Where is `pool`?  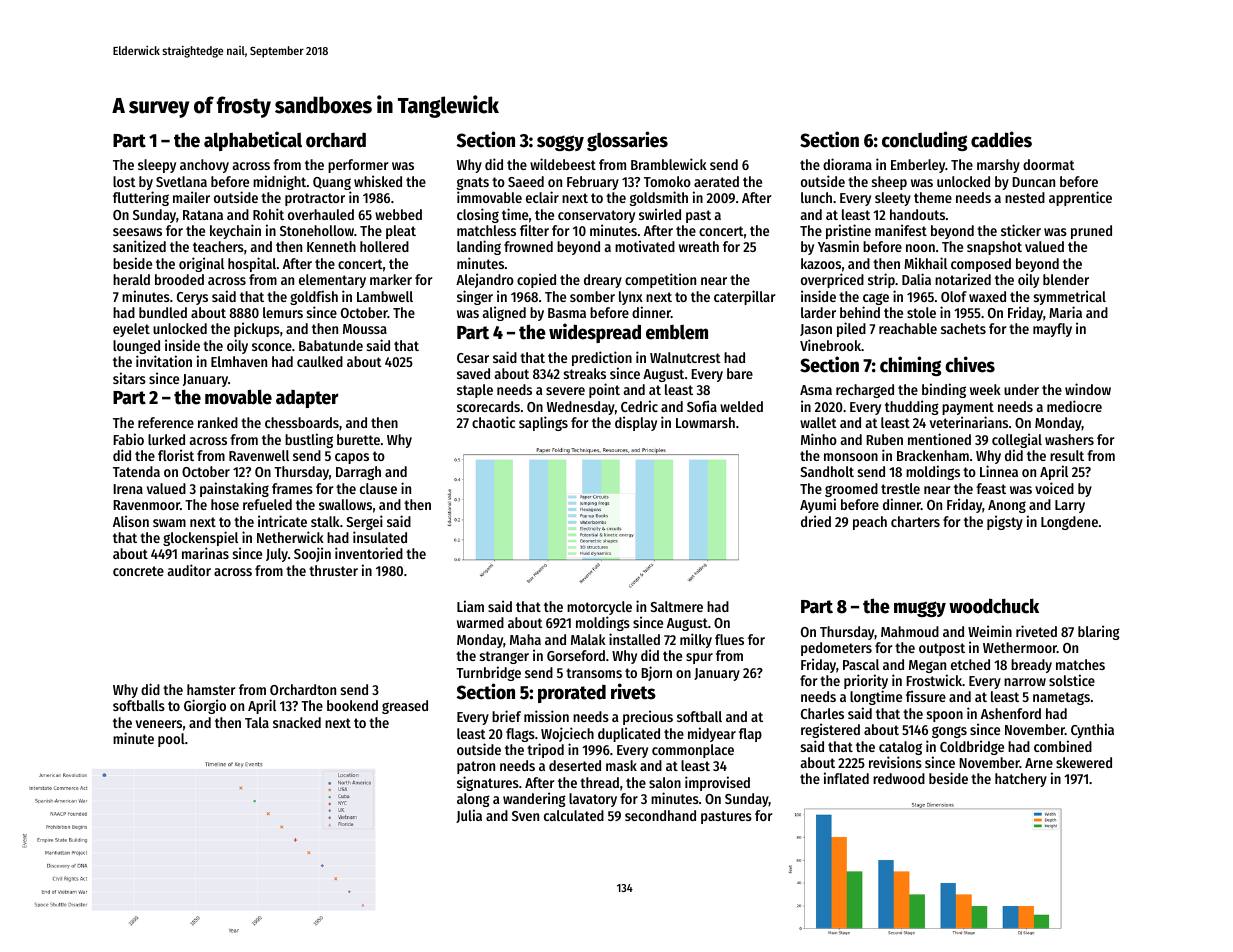 pool is located at coordinates (171, 740).
